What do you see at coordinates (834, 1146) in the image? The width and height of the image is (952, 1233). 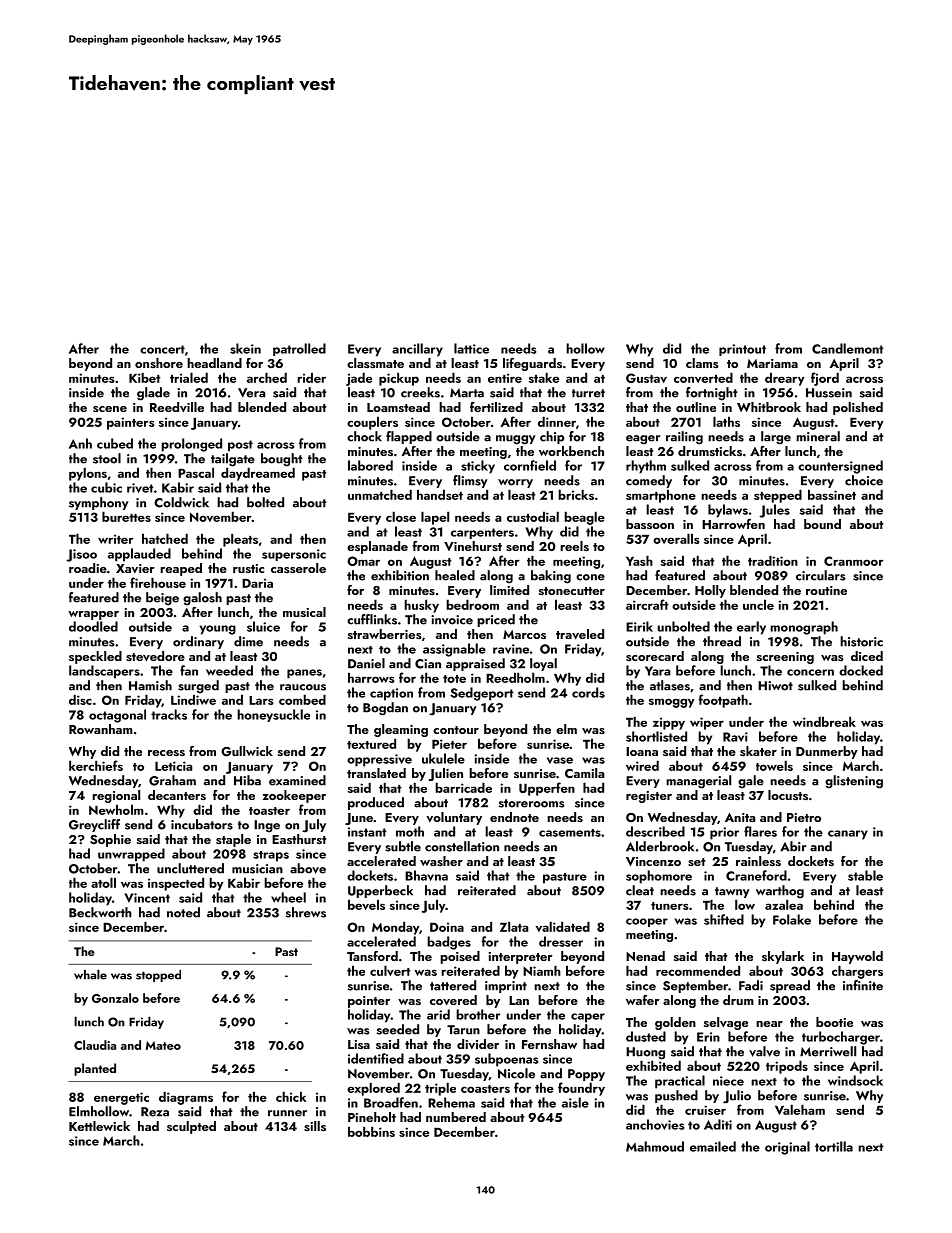 I see `tortilla` at bounding box center [834, 1146].
